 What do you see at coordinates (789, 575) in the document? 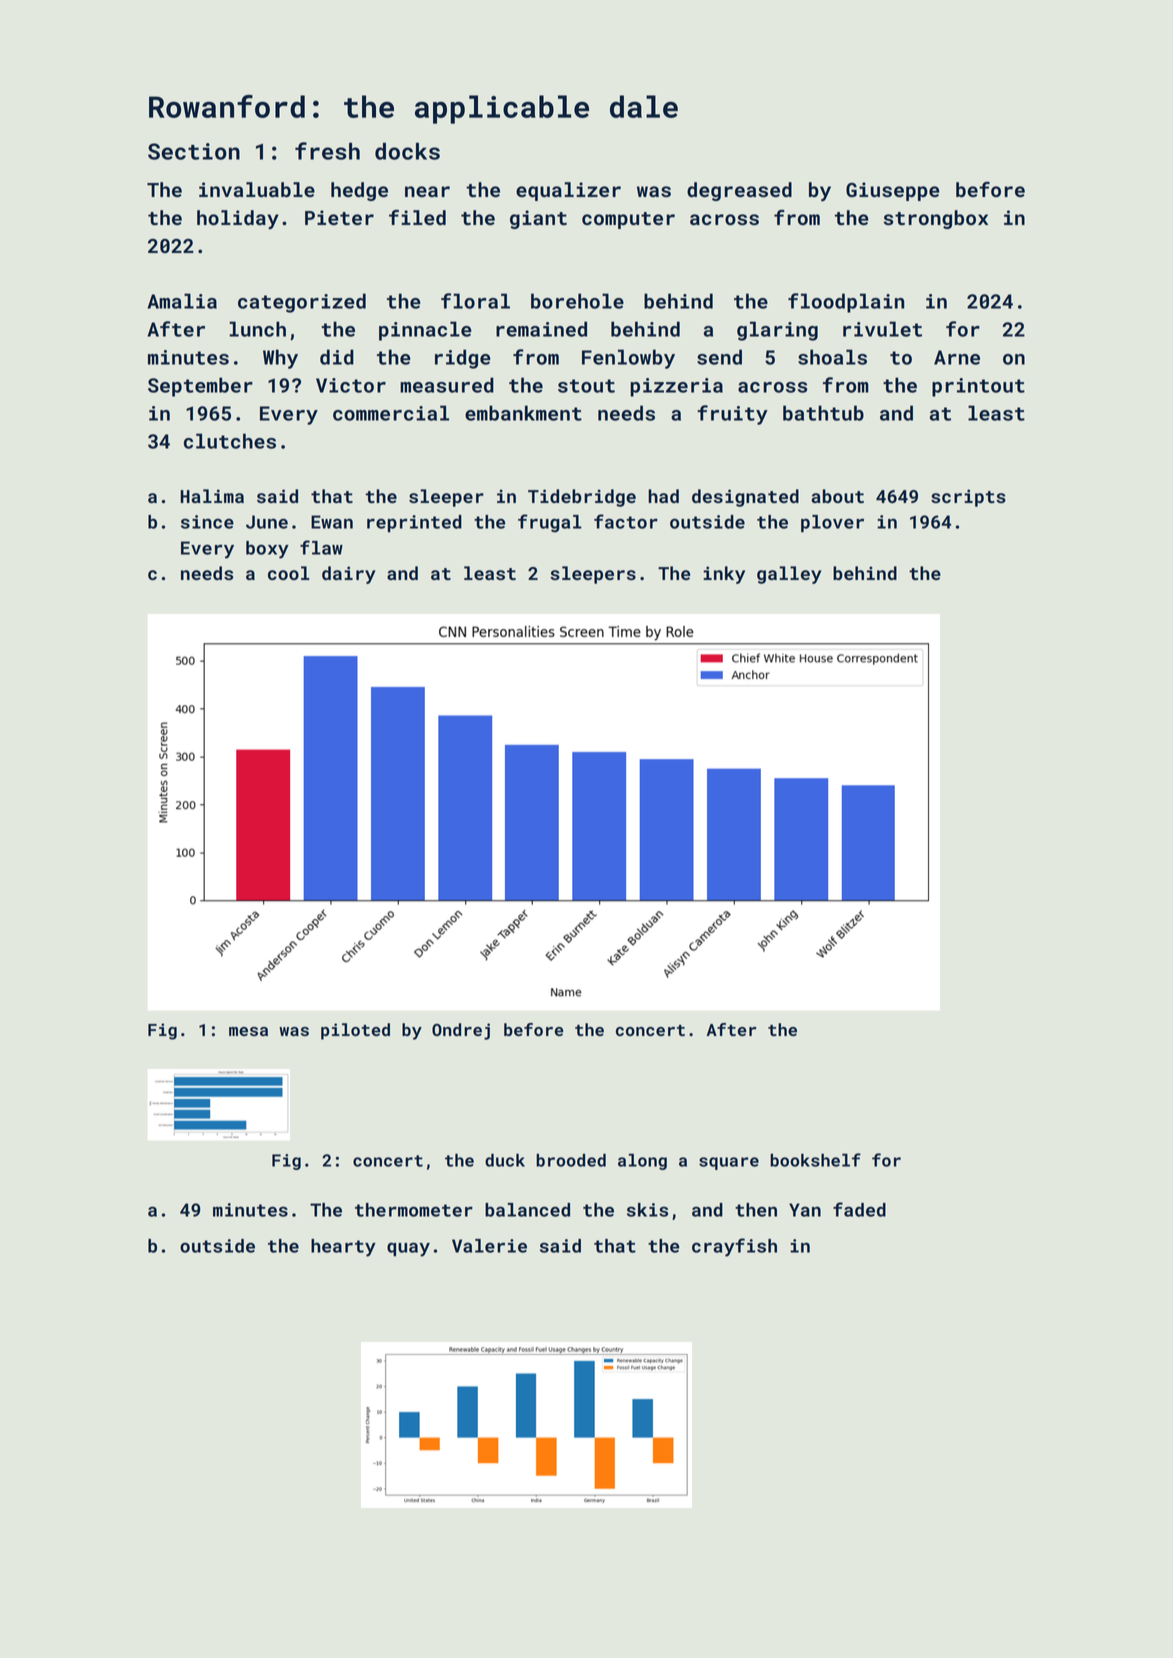
I see `galley` at bounding box center [789, 575].
